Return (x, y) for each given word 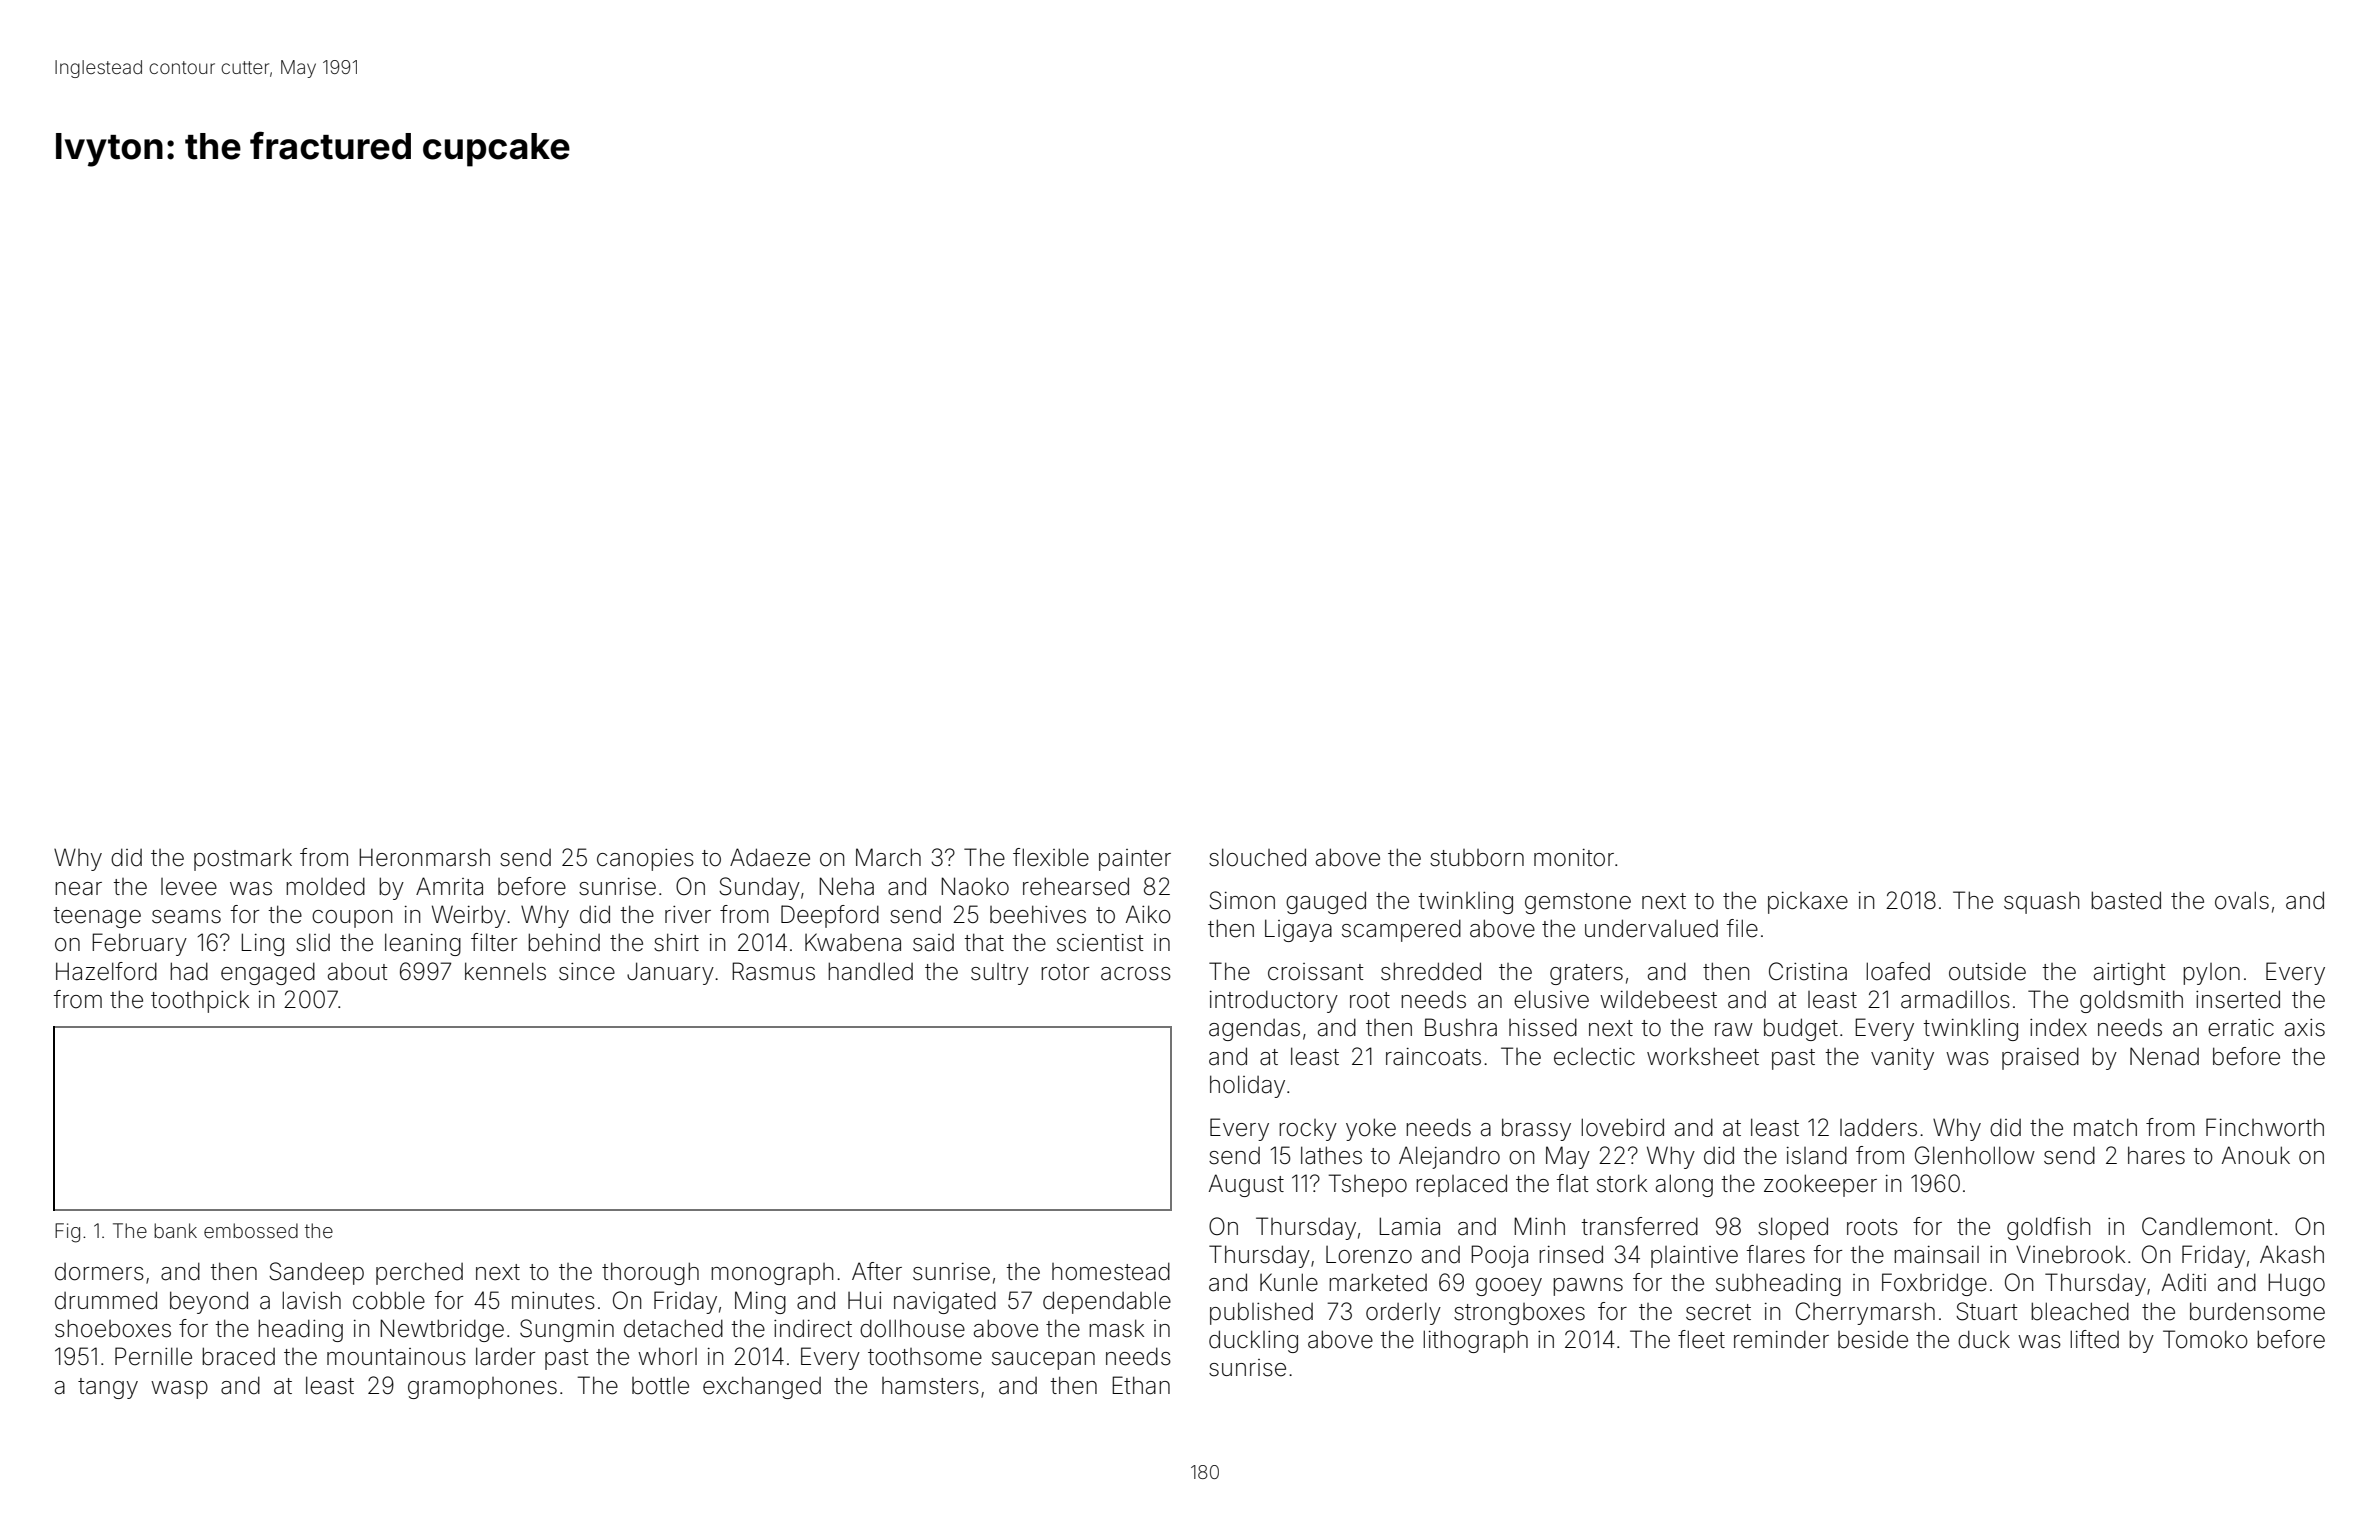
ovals (2242, 900)
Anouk (2256, 1155)
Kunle (1289, 1282)
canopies (645, 860)
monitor (1574, 858)
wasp (179, 1390)
